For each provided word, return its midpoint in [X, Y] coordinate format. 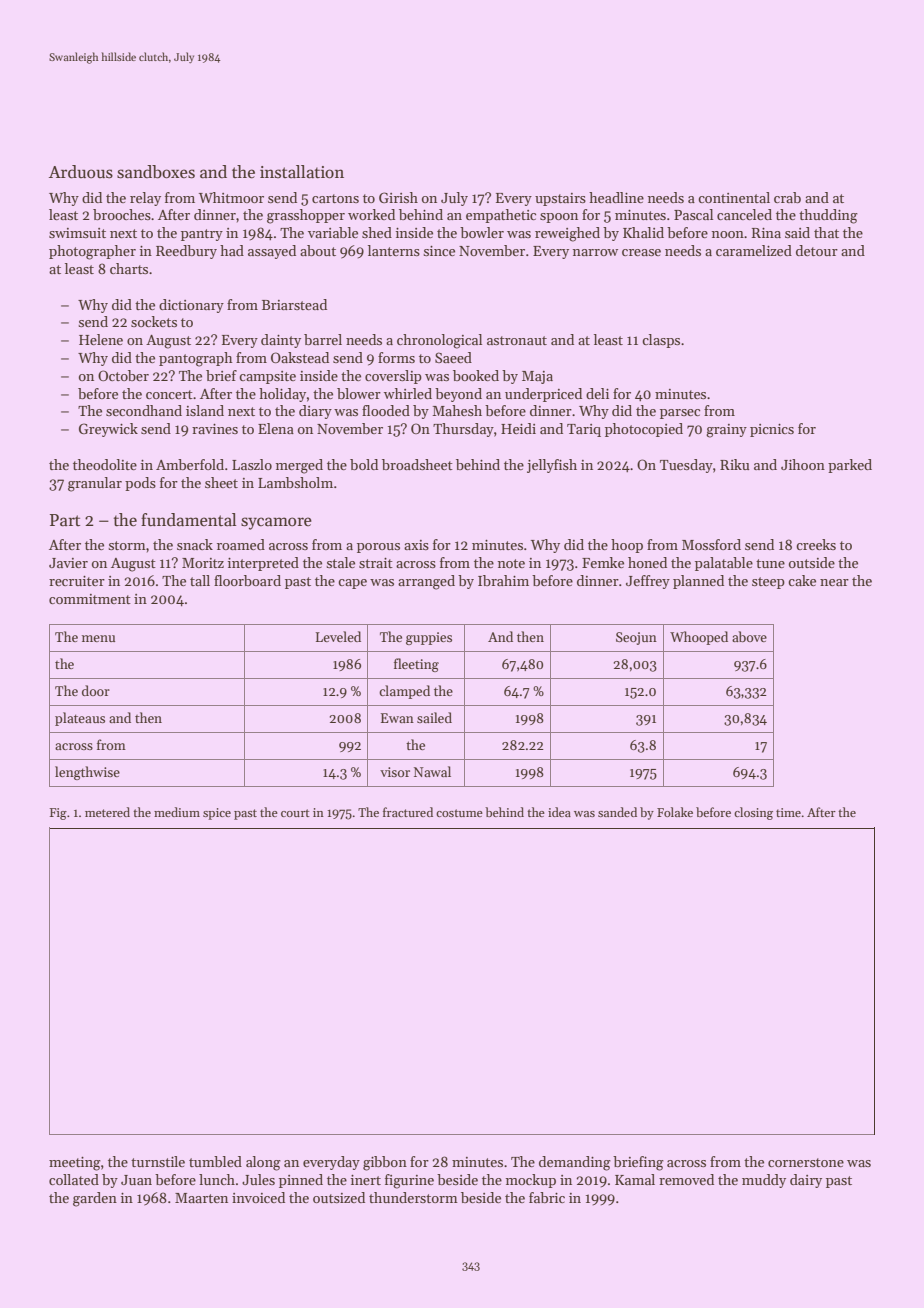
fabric [547, 1197]
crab [787, 197]
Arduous [81, 172]
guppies [429, 638]
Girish [398, 197]
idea [559, 812]
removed [686, 1179]
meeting [75, 1164]
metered [107, 812]
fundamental [189, 520]
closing [753, 813]
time [788, 812]
